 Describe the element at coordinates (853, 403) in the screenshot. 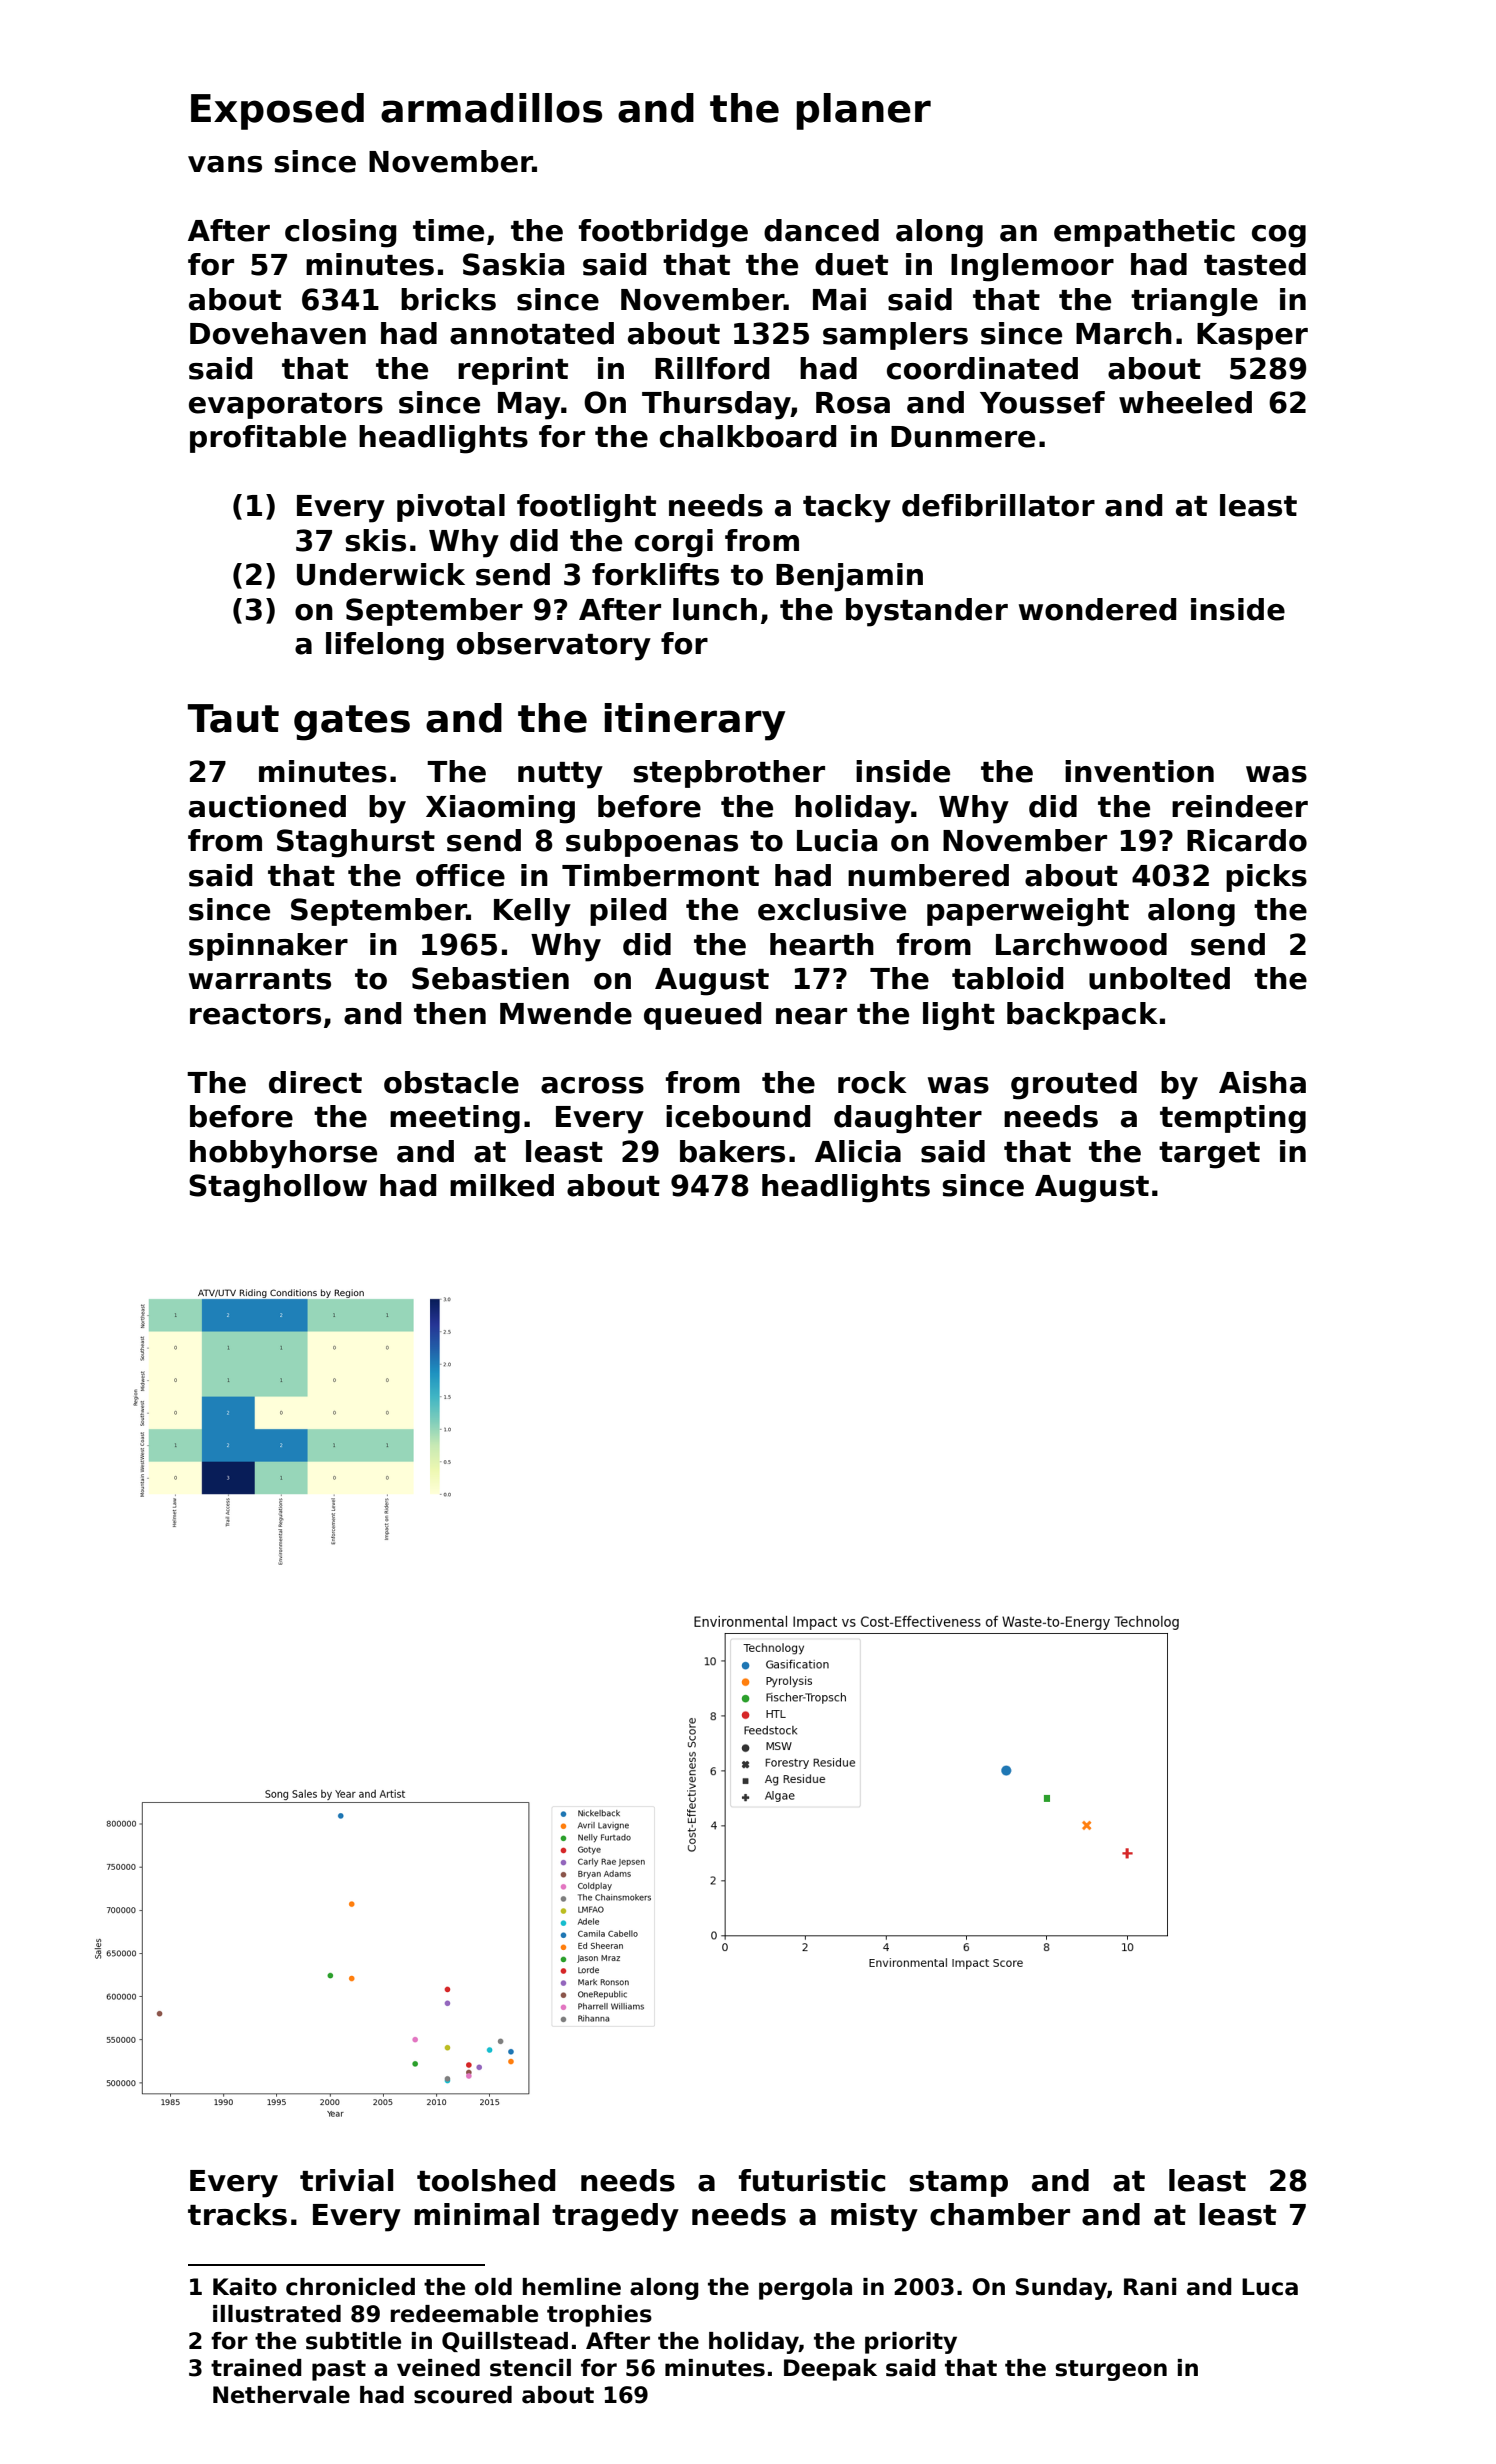

I see `Rosa` at that location.
